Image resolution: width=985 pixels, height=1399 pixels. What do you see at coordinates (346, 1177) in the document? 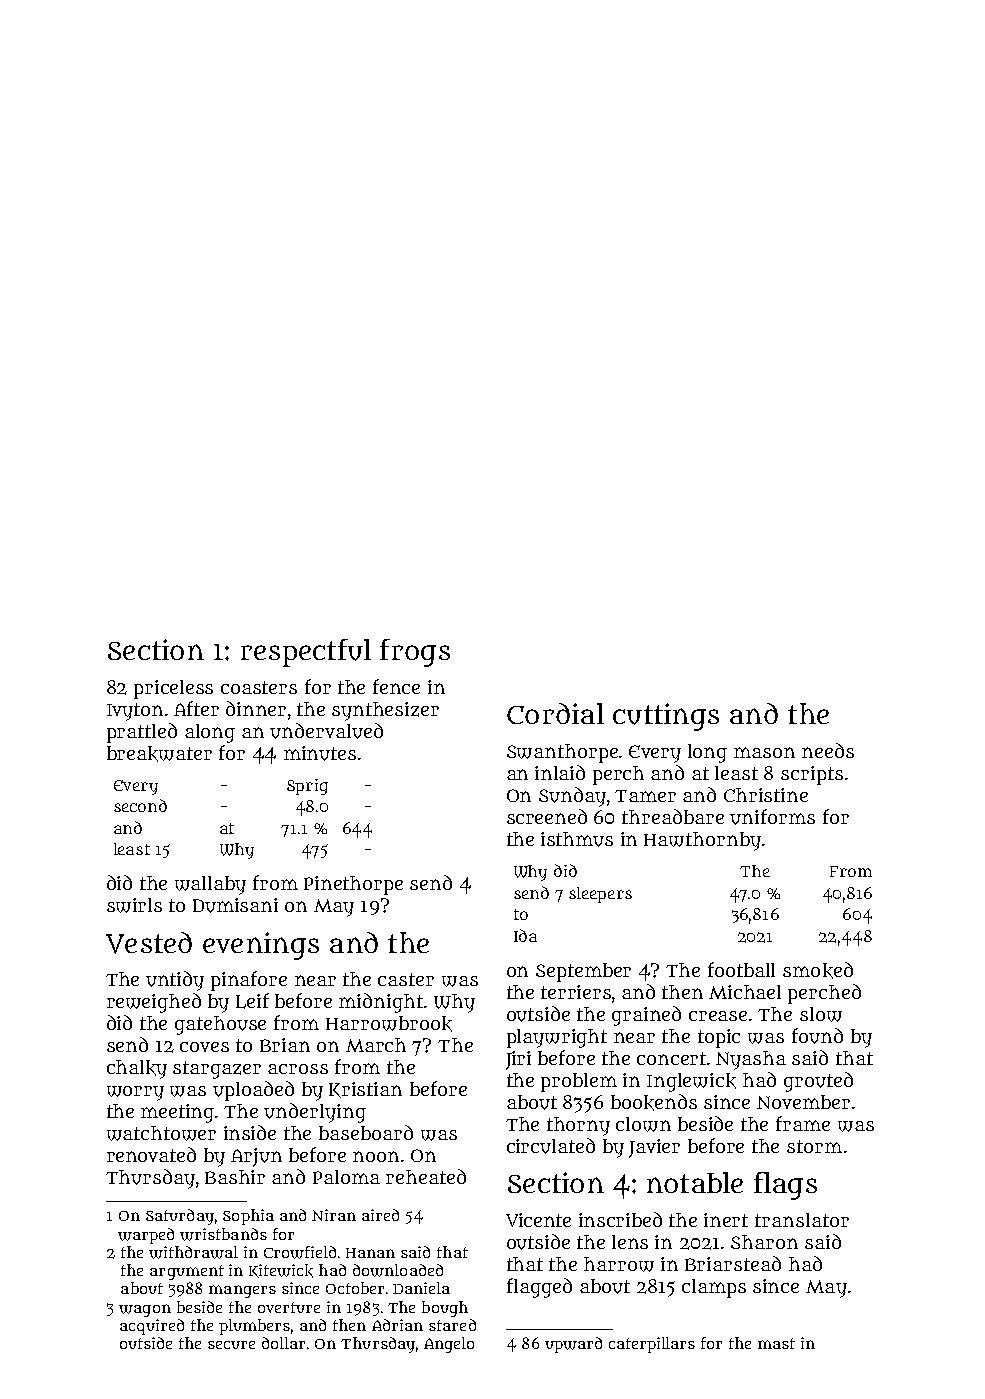
I see `Paloma` at bounding box center [346, 1177].
